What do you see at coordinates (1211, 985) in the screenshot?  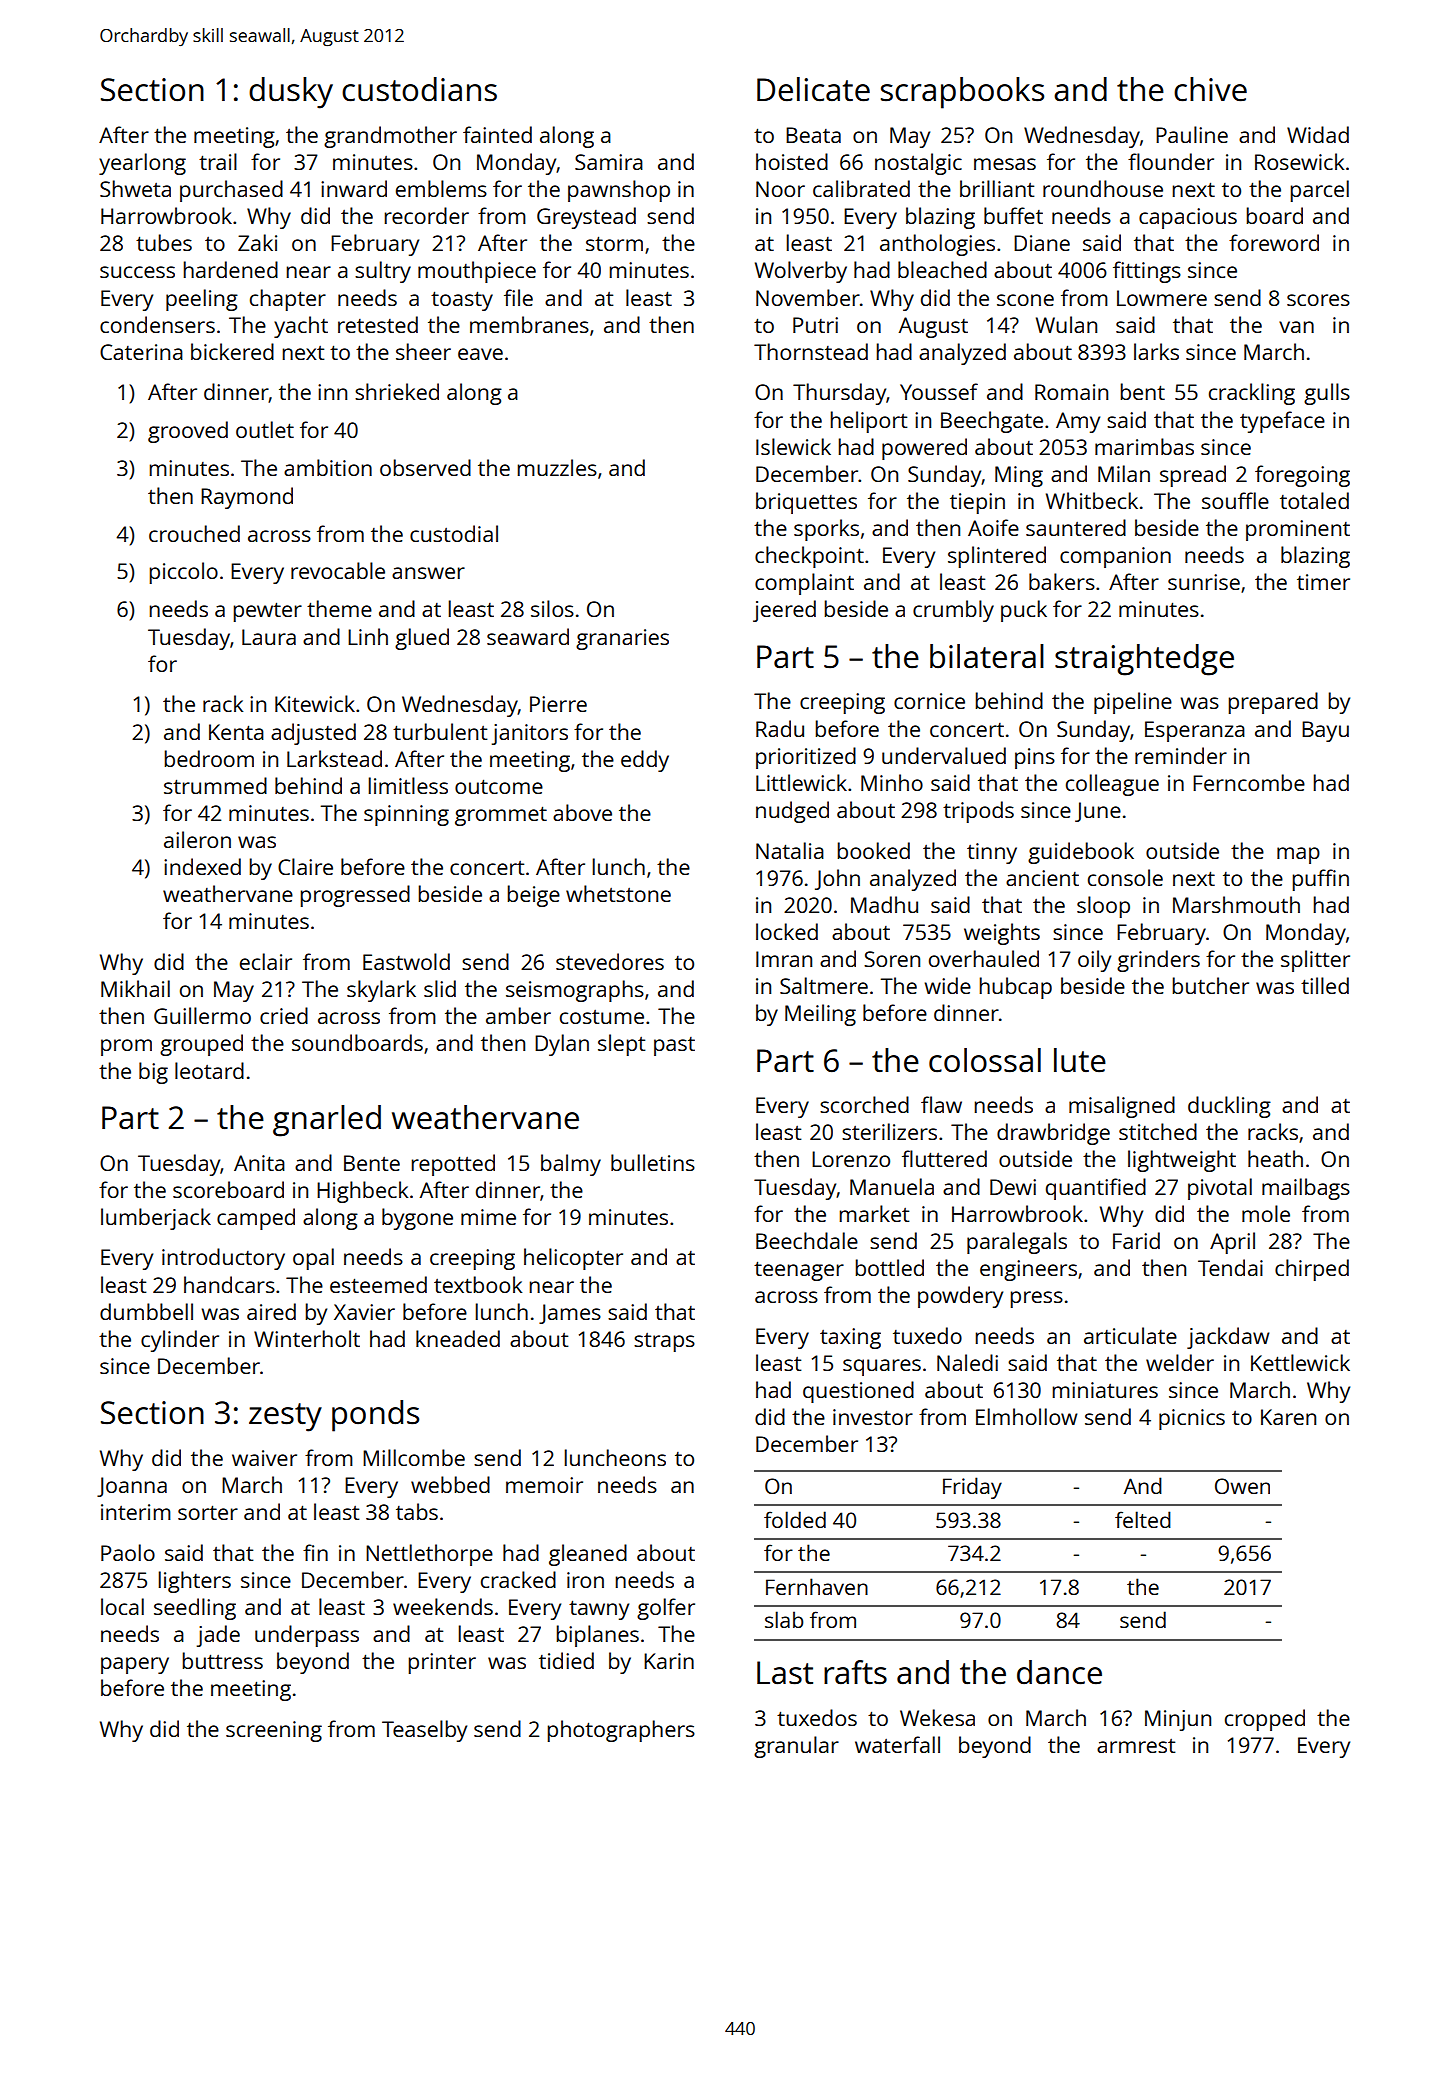 I see `butcher` at bounding box center [1211, 985].
